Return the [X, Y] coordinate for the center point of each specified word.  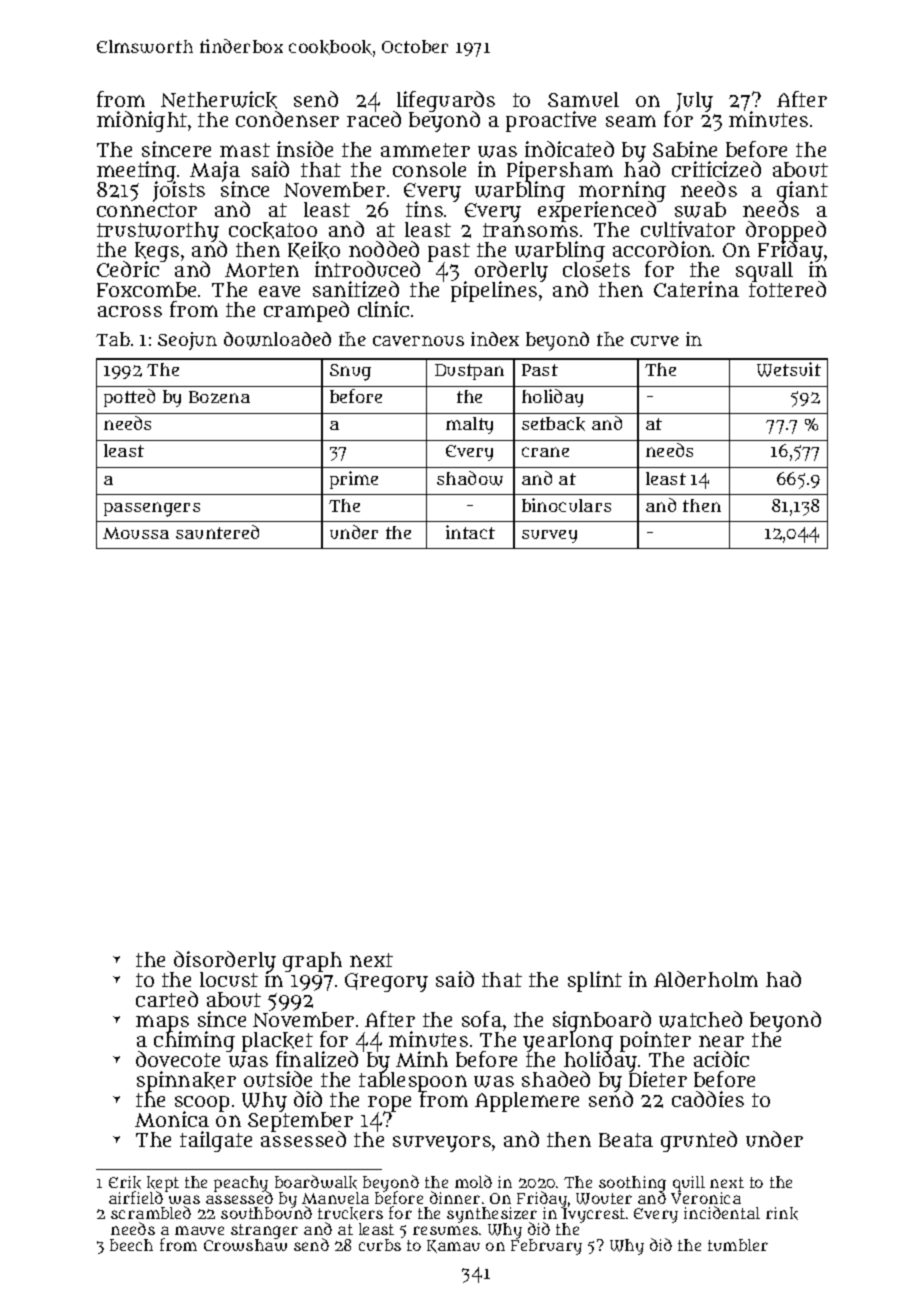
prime [354, 480]
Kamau [453, 1246]
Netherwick [219, 100]
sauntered [217, 532]
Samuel [583, 99]
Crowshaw [245, 1245]
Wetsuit [789, 369]
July [694, 102]
